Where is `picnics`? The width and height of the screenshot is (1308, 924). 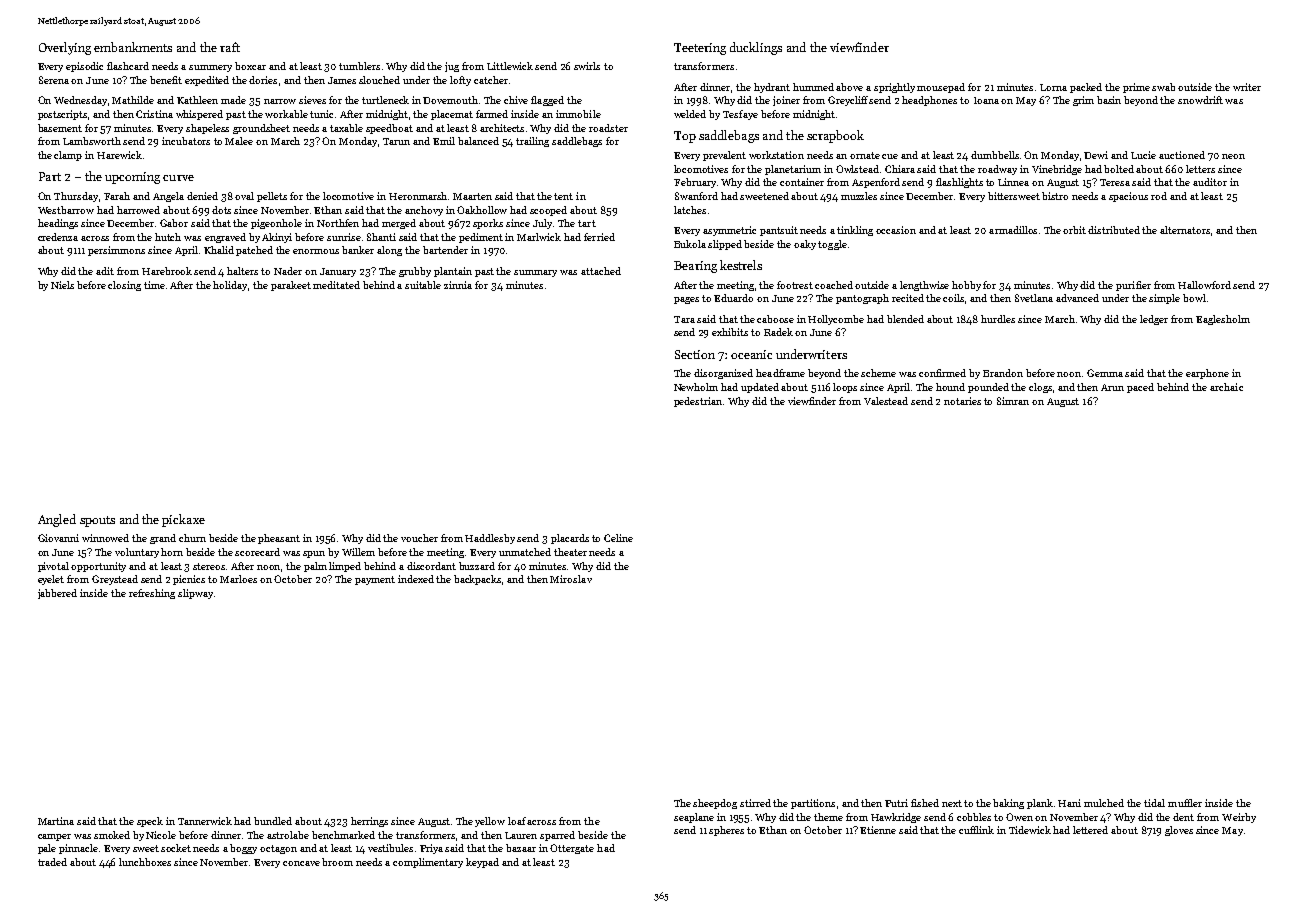
picnics is located at coordinates (189, 580).
